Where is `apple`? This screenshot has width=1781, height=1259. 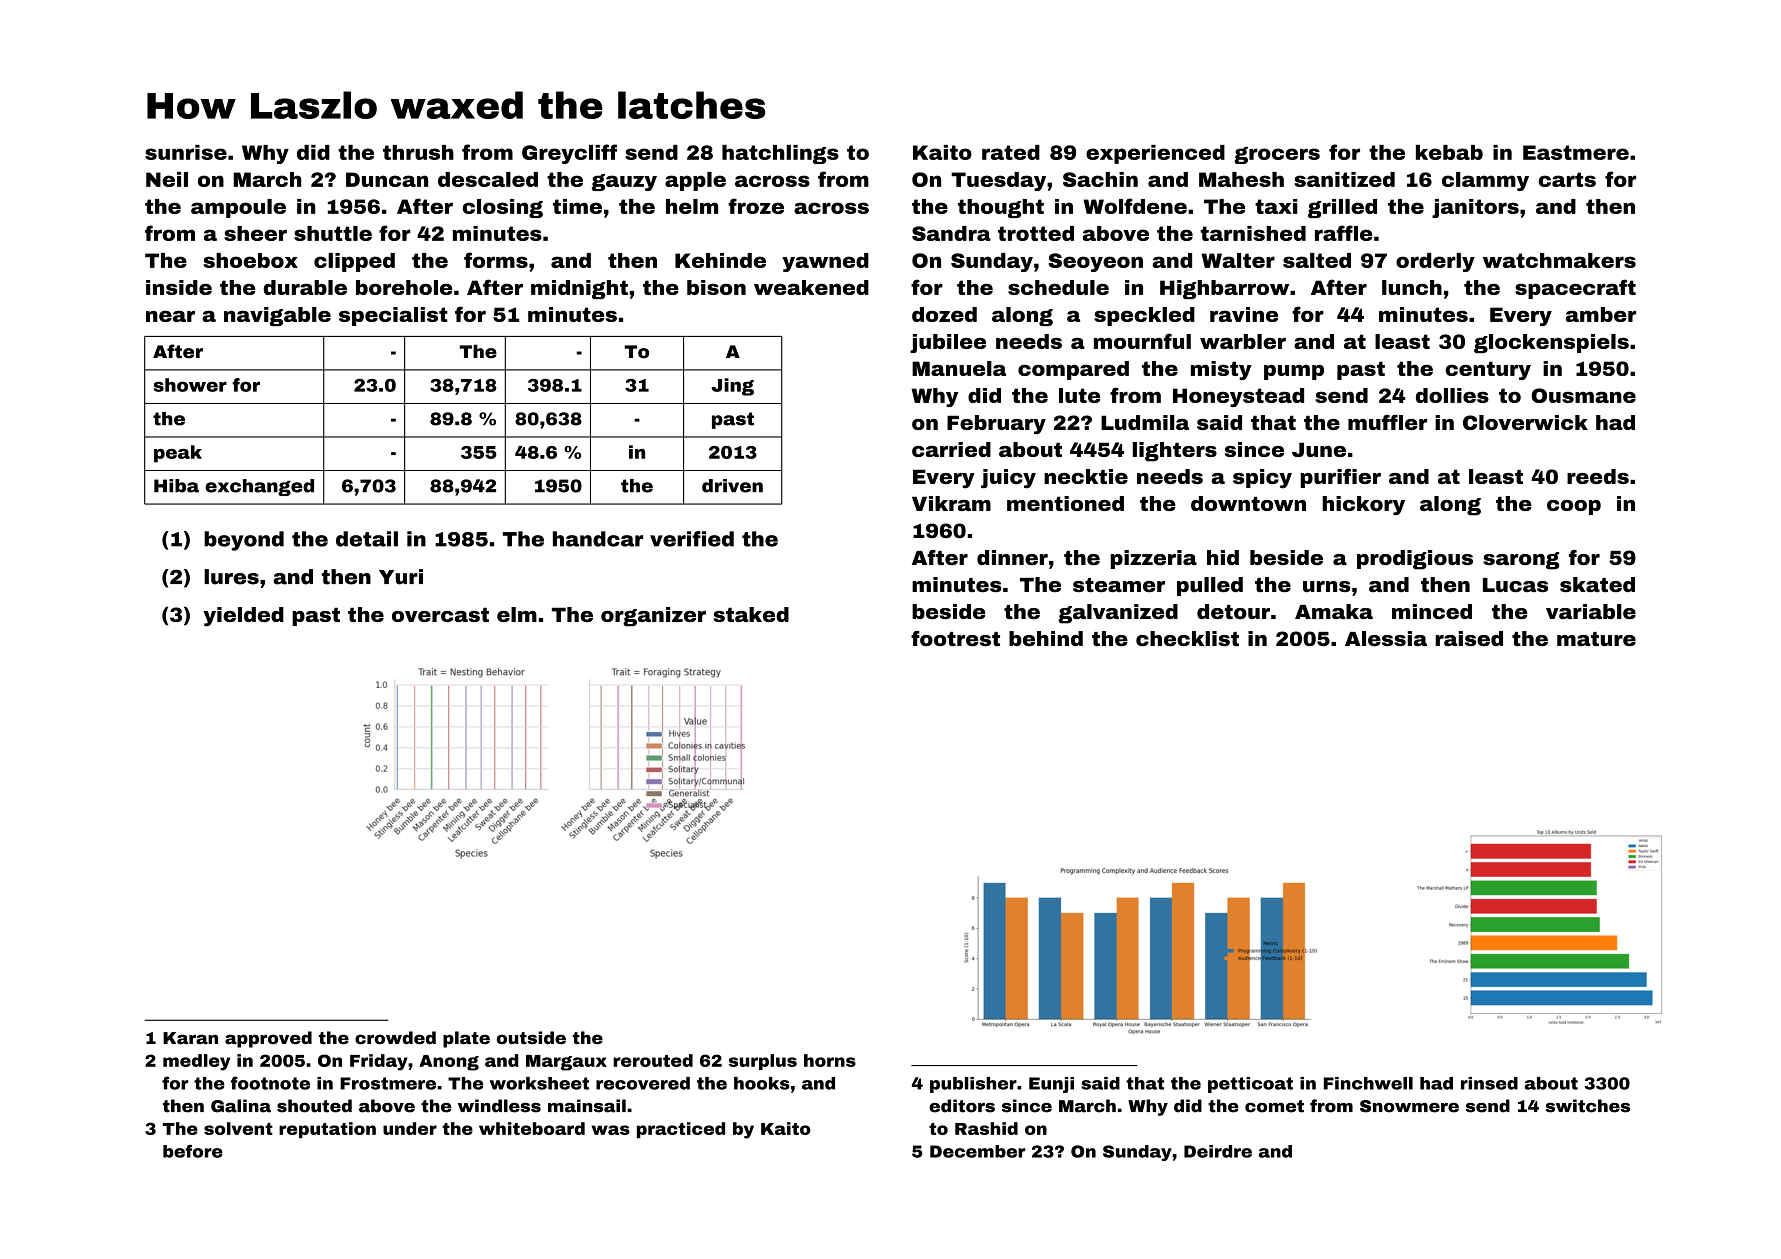
apple is located at coordinates (695, 181).
